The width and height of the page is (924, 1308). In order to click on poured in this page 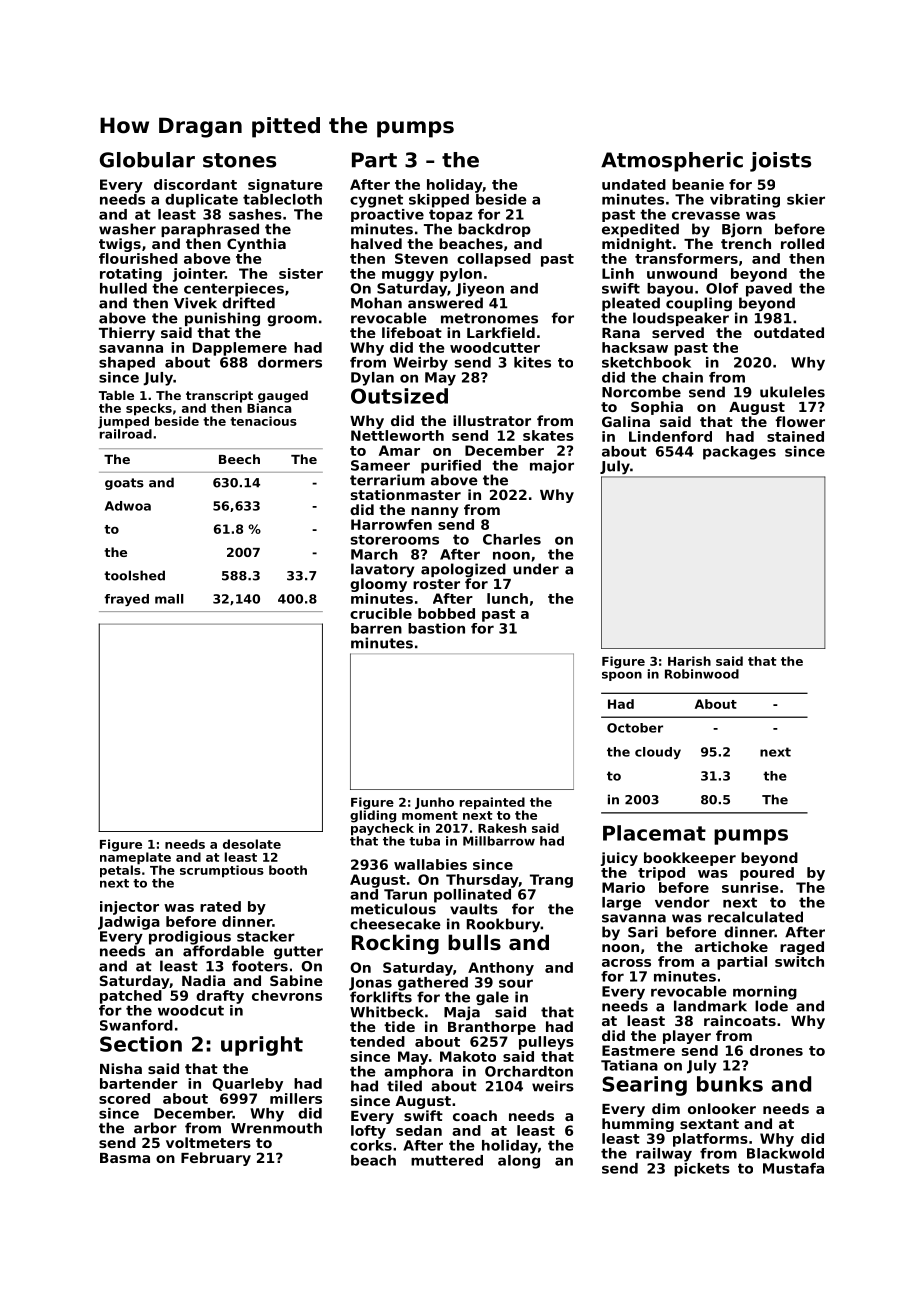, I will do `click(767, 874)`.
